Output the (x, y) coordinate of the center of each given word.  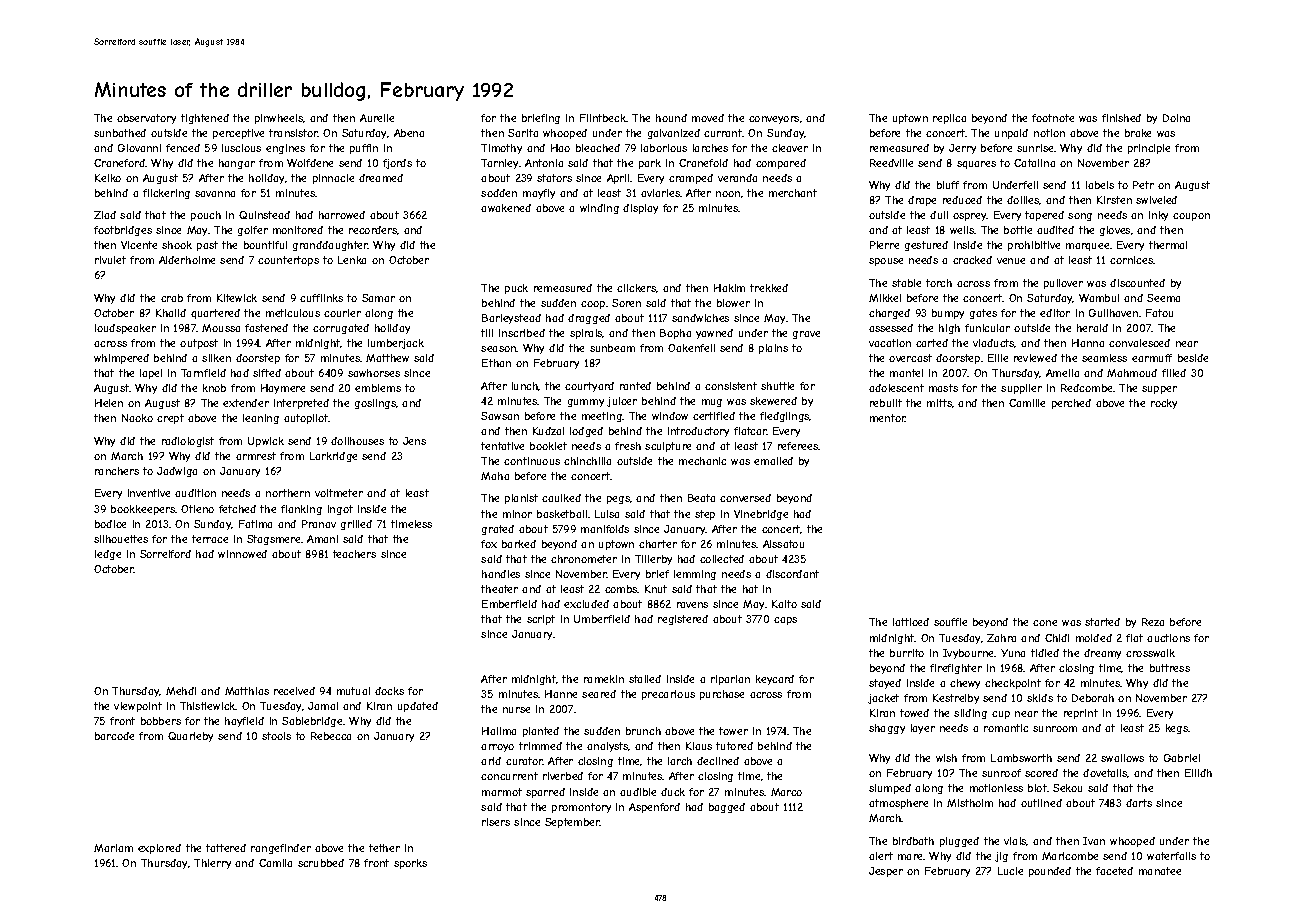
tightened (205, 119)
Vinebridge (761, 515)
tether (384, 848)
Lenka (352, 260)
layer (923, 729)
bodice (110, 524)
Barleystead (511, 319)
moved (708, 118)
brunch (643, 731)
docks (389, 691)
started (1102, 622)
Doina (1176, 118)
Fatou (1159, 313)
